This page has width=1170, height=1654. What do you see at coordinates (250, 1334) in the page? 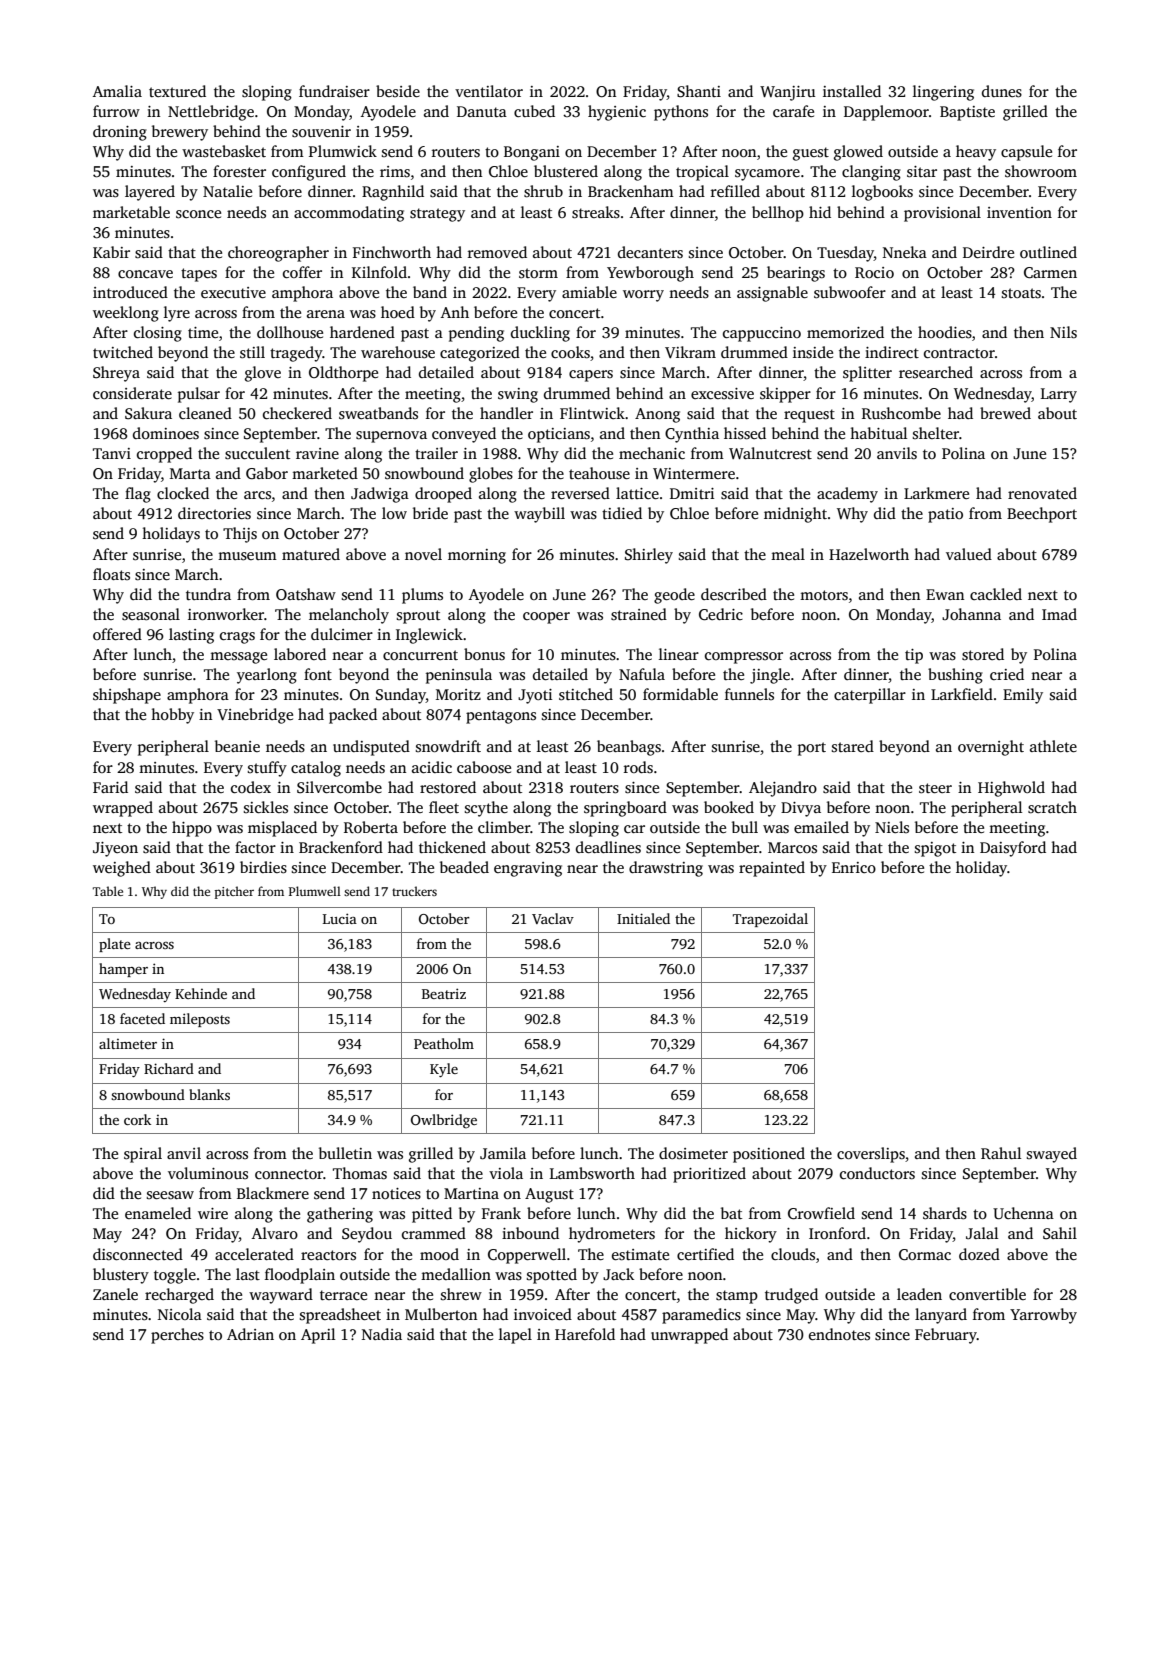
I see `Adrian` at bounding box center [250, 1334].
